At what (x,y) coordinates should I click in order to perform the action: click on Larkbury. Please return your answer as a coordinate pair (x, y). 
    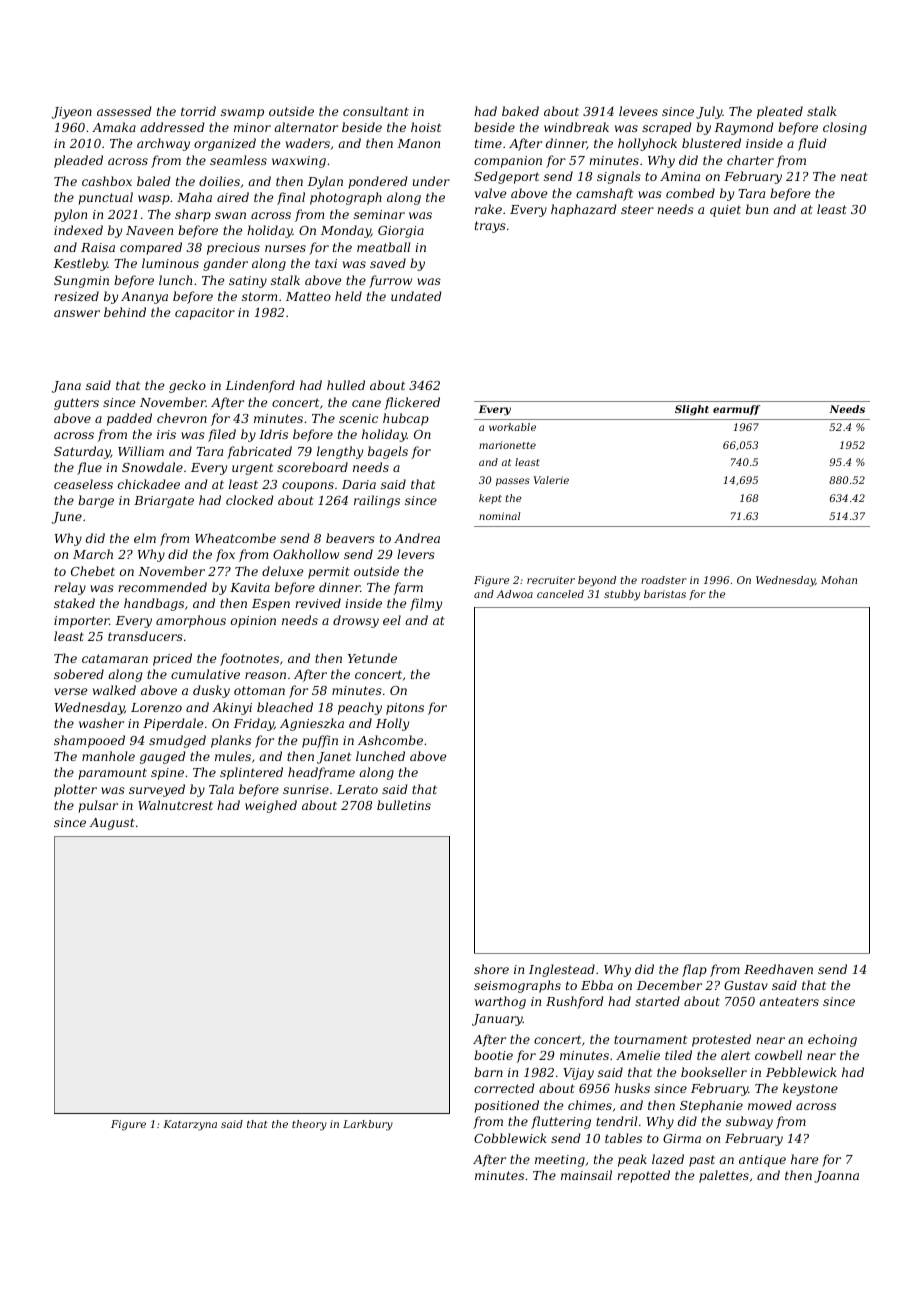
    Looking at the image, I should click on (368, 1125).
